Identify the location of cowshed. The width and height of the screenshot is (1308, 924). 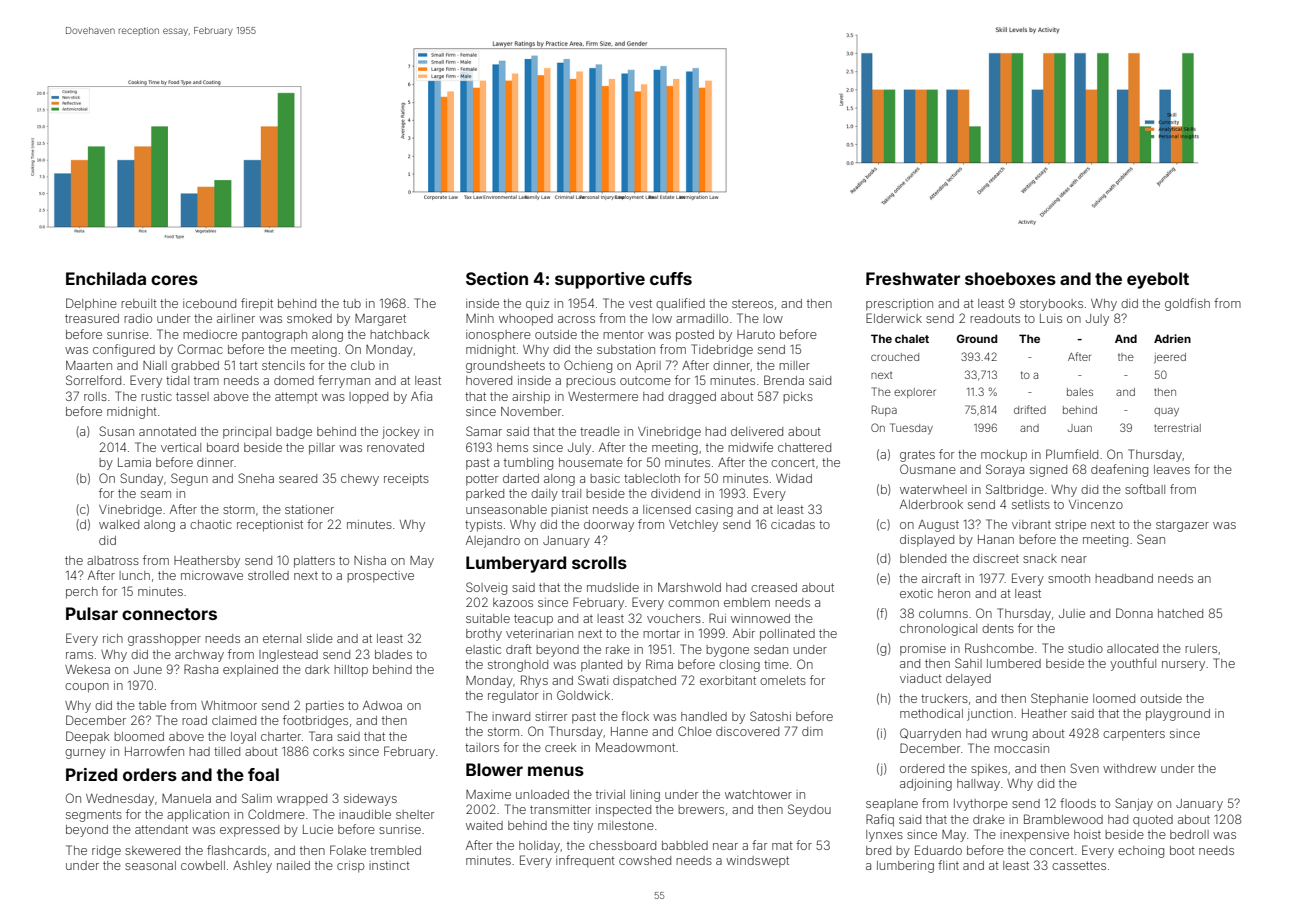
(645, 860).
